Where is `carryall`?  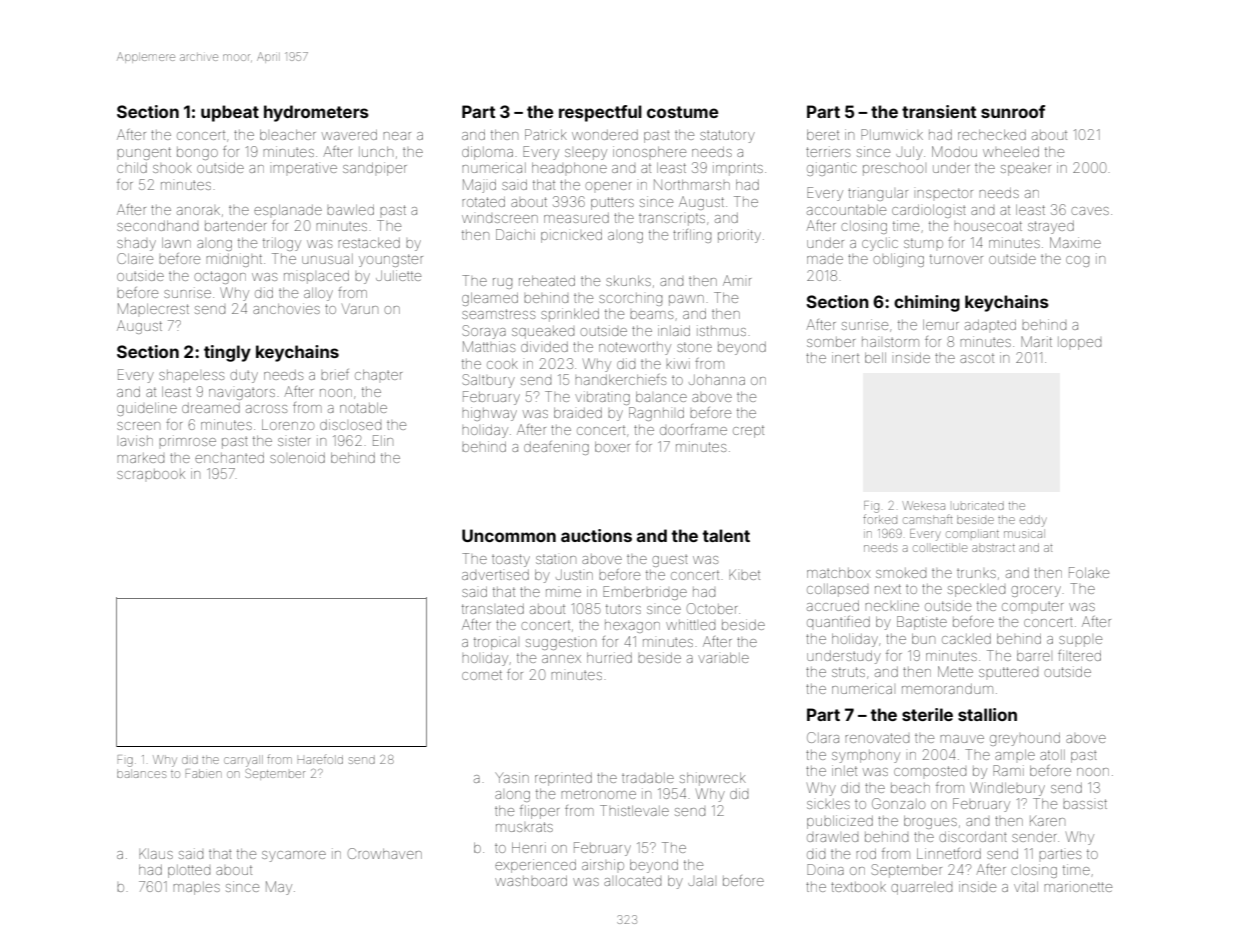
carryall is located at coordinates (243, 761).
